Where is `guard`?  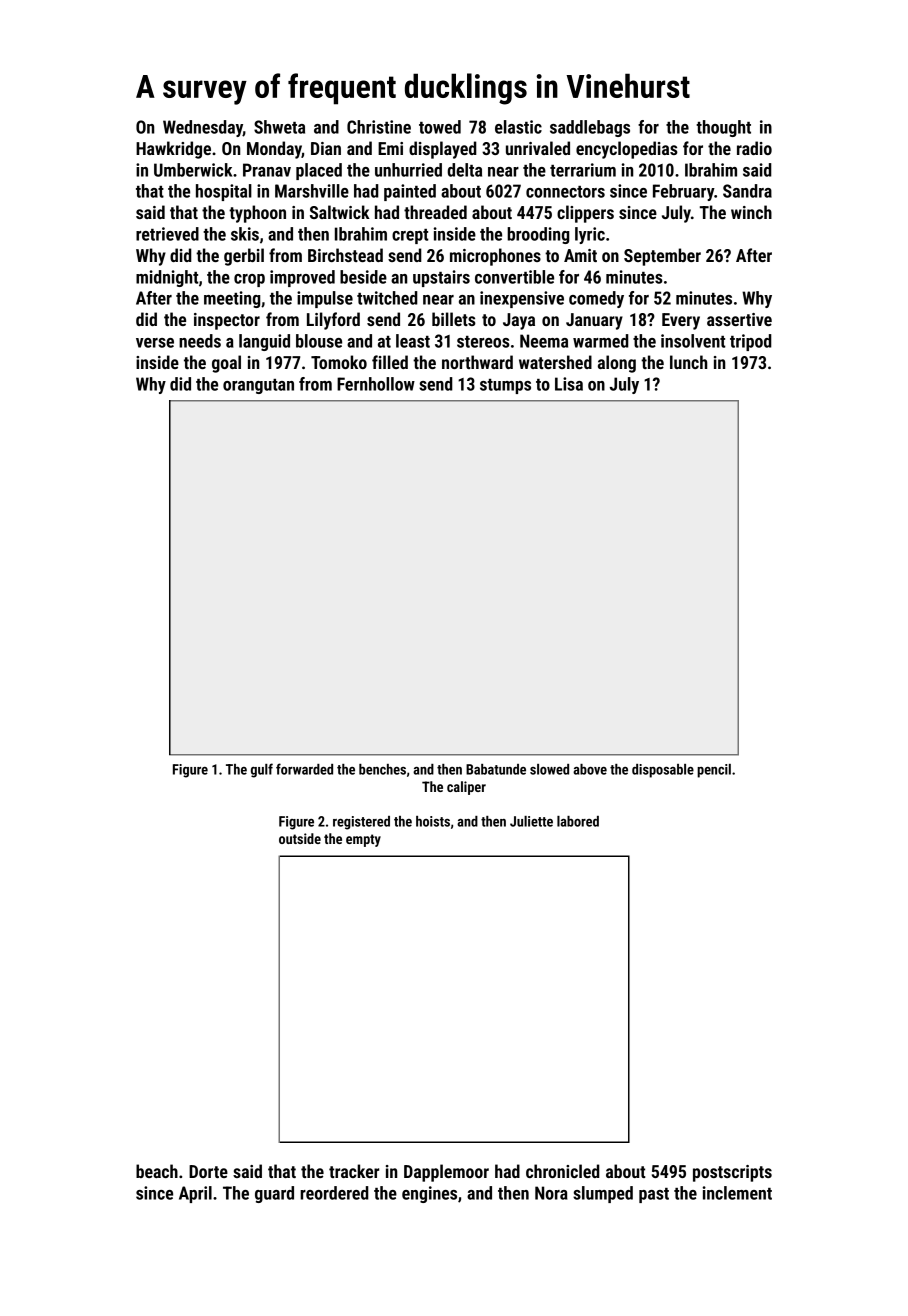 guard is located at coordinates (274, 1194).
